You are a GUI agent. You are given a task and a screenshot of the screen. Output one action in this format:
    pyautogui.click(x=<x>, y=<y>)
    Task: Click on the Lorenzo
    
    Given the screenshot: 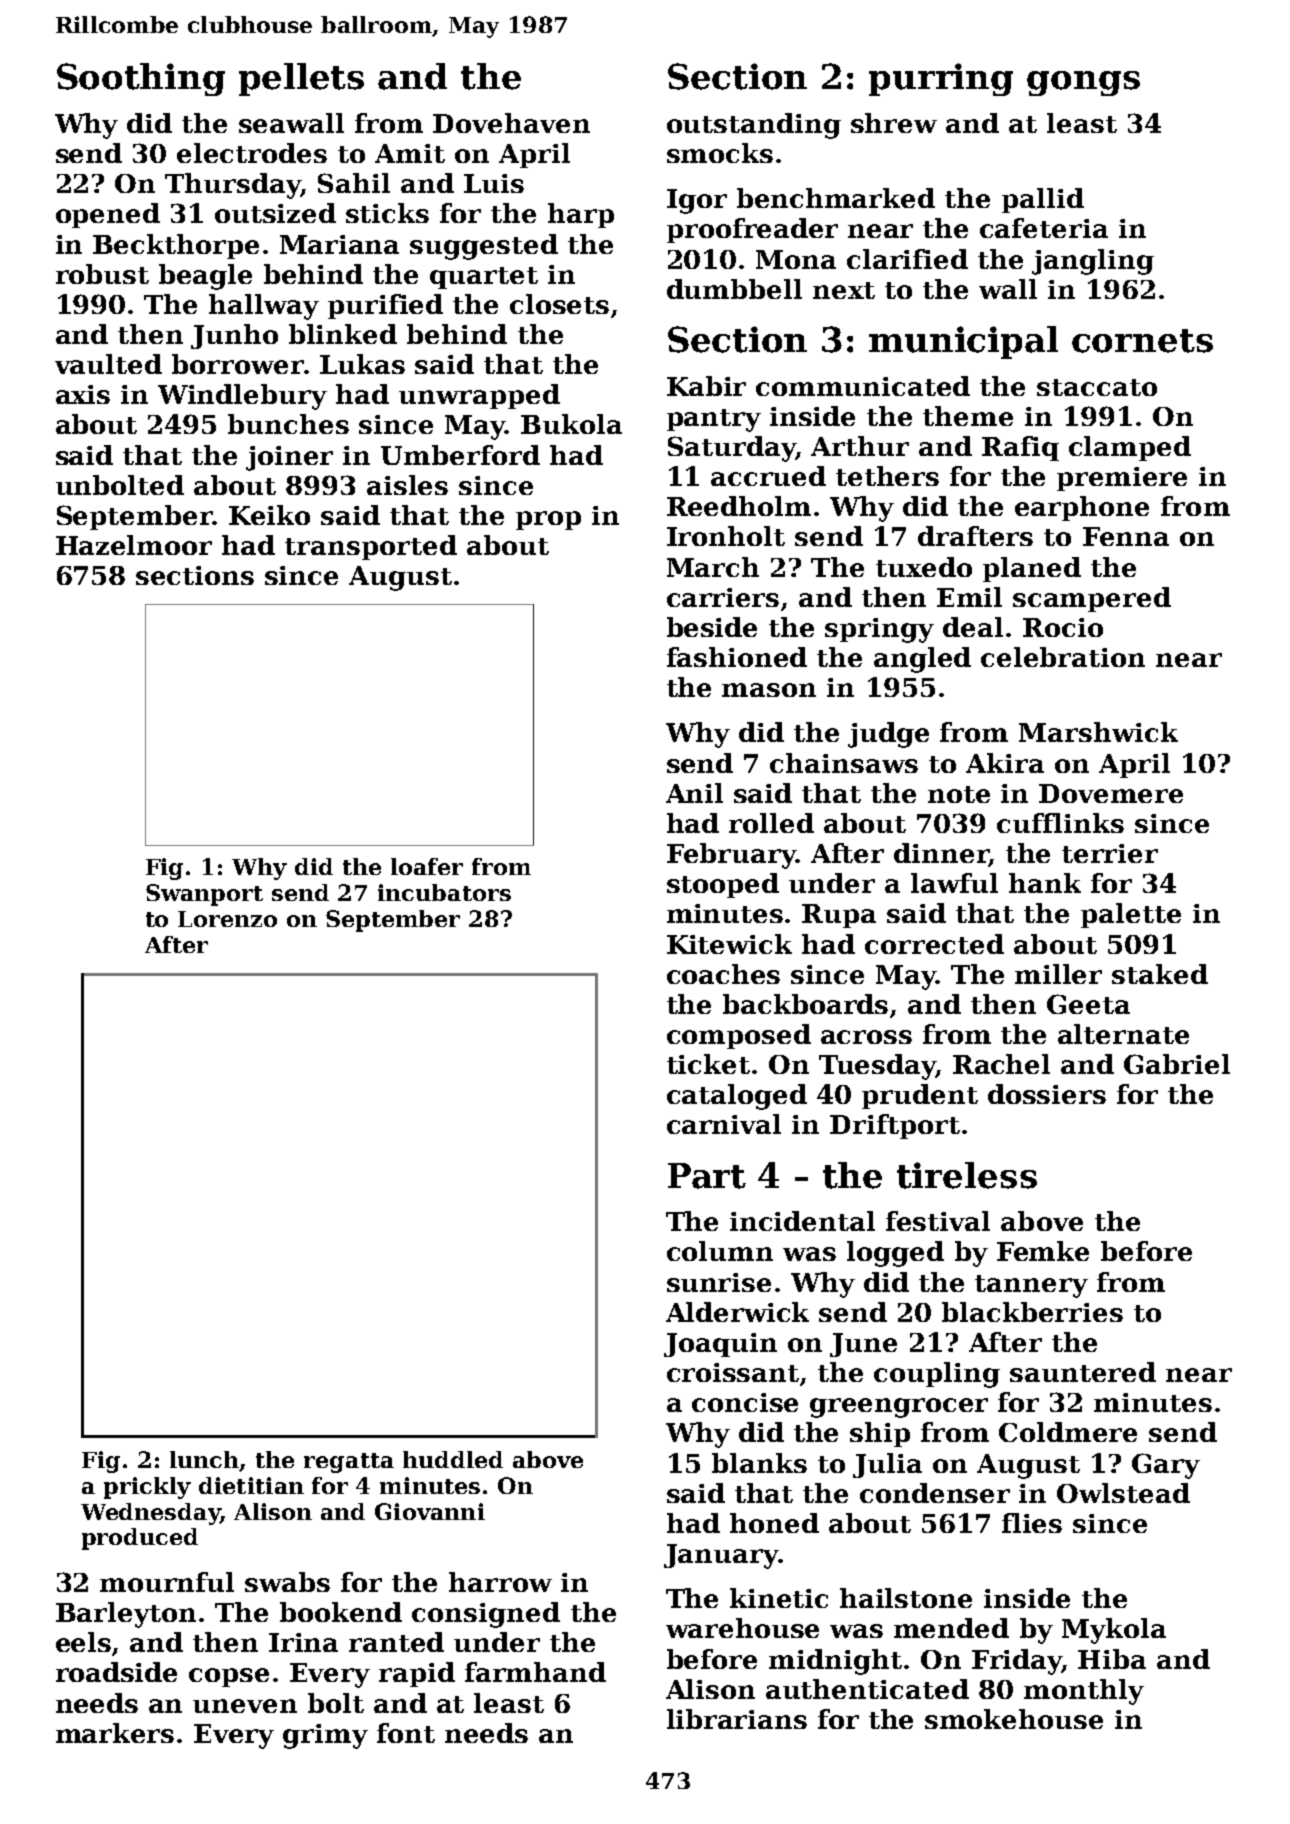 What is the action you would take?
    pyautogui.click(x=227, y=919)
